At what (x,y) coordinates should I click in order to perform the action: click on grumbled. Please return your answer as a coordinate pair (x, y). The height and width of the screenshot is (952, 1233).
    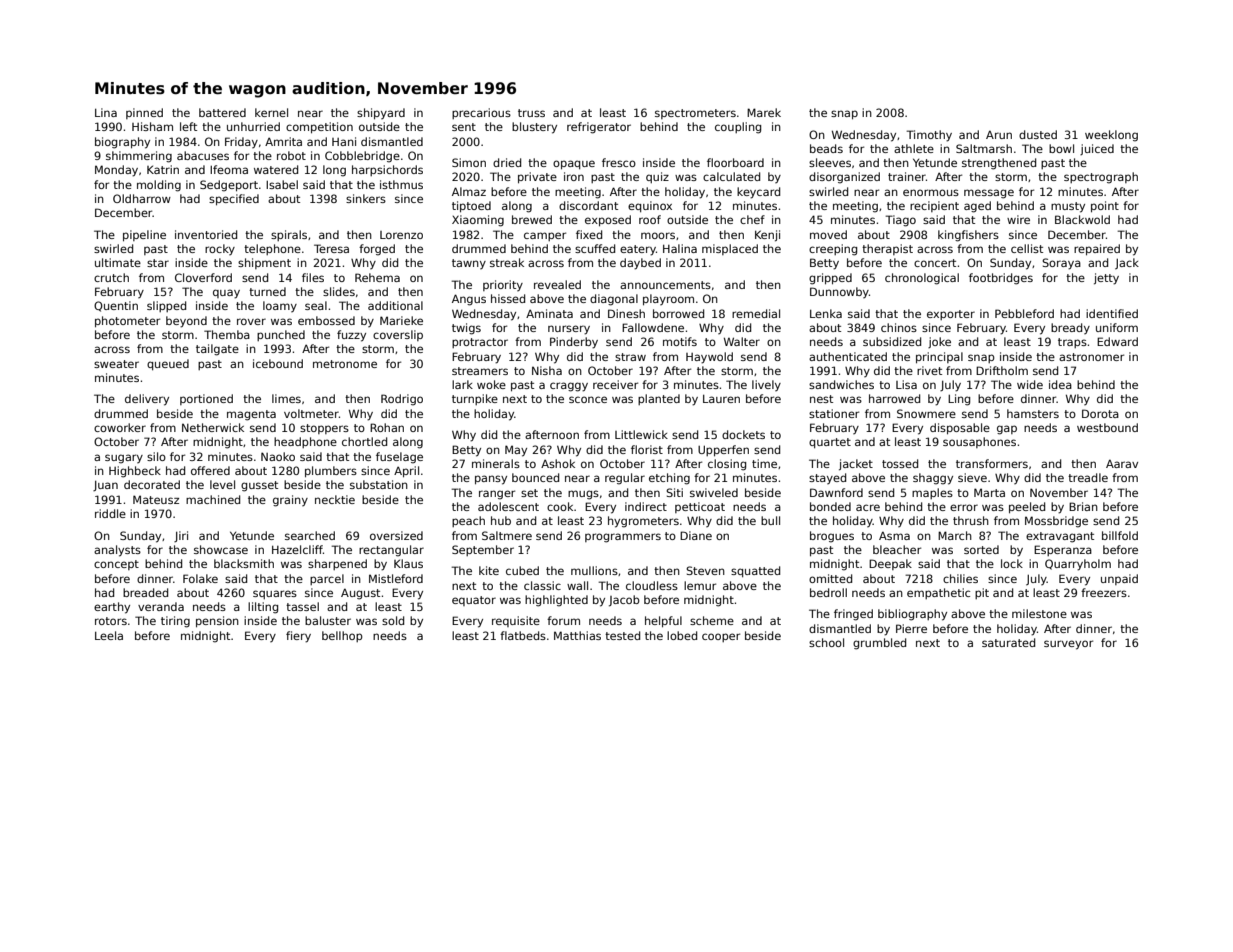
    Looking at the image, I should click on (879, 644).
